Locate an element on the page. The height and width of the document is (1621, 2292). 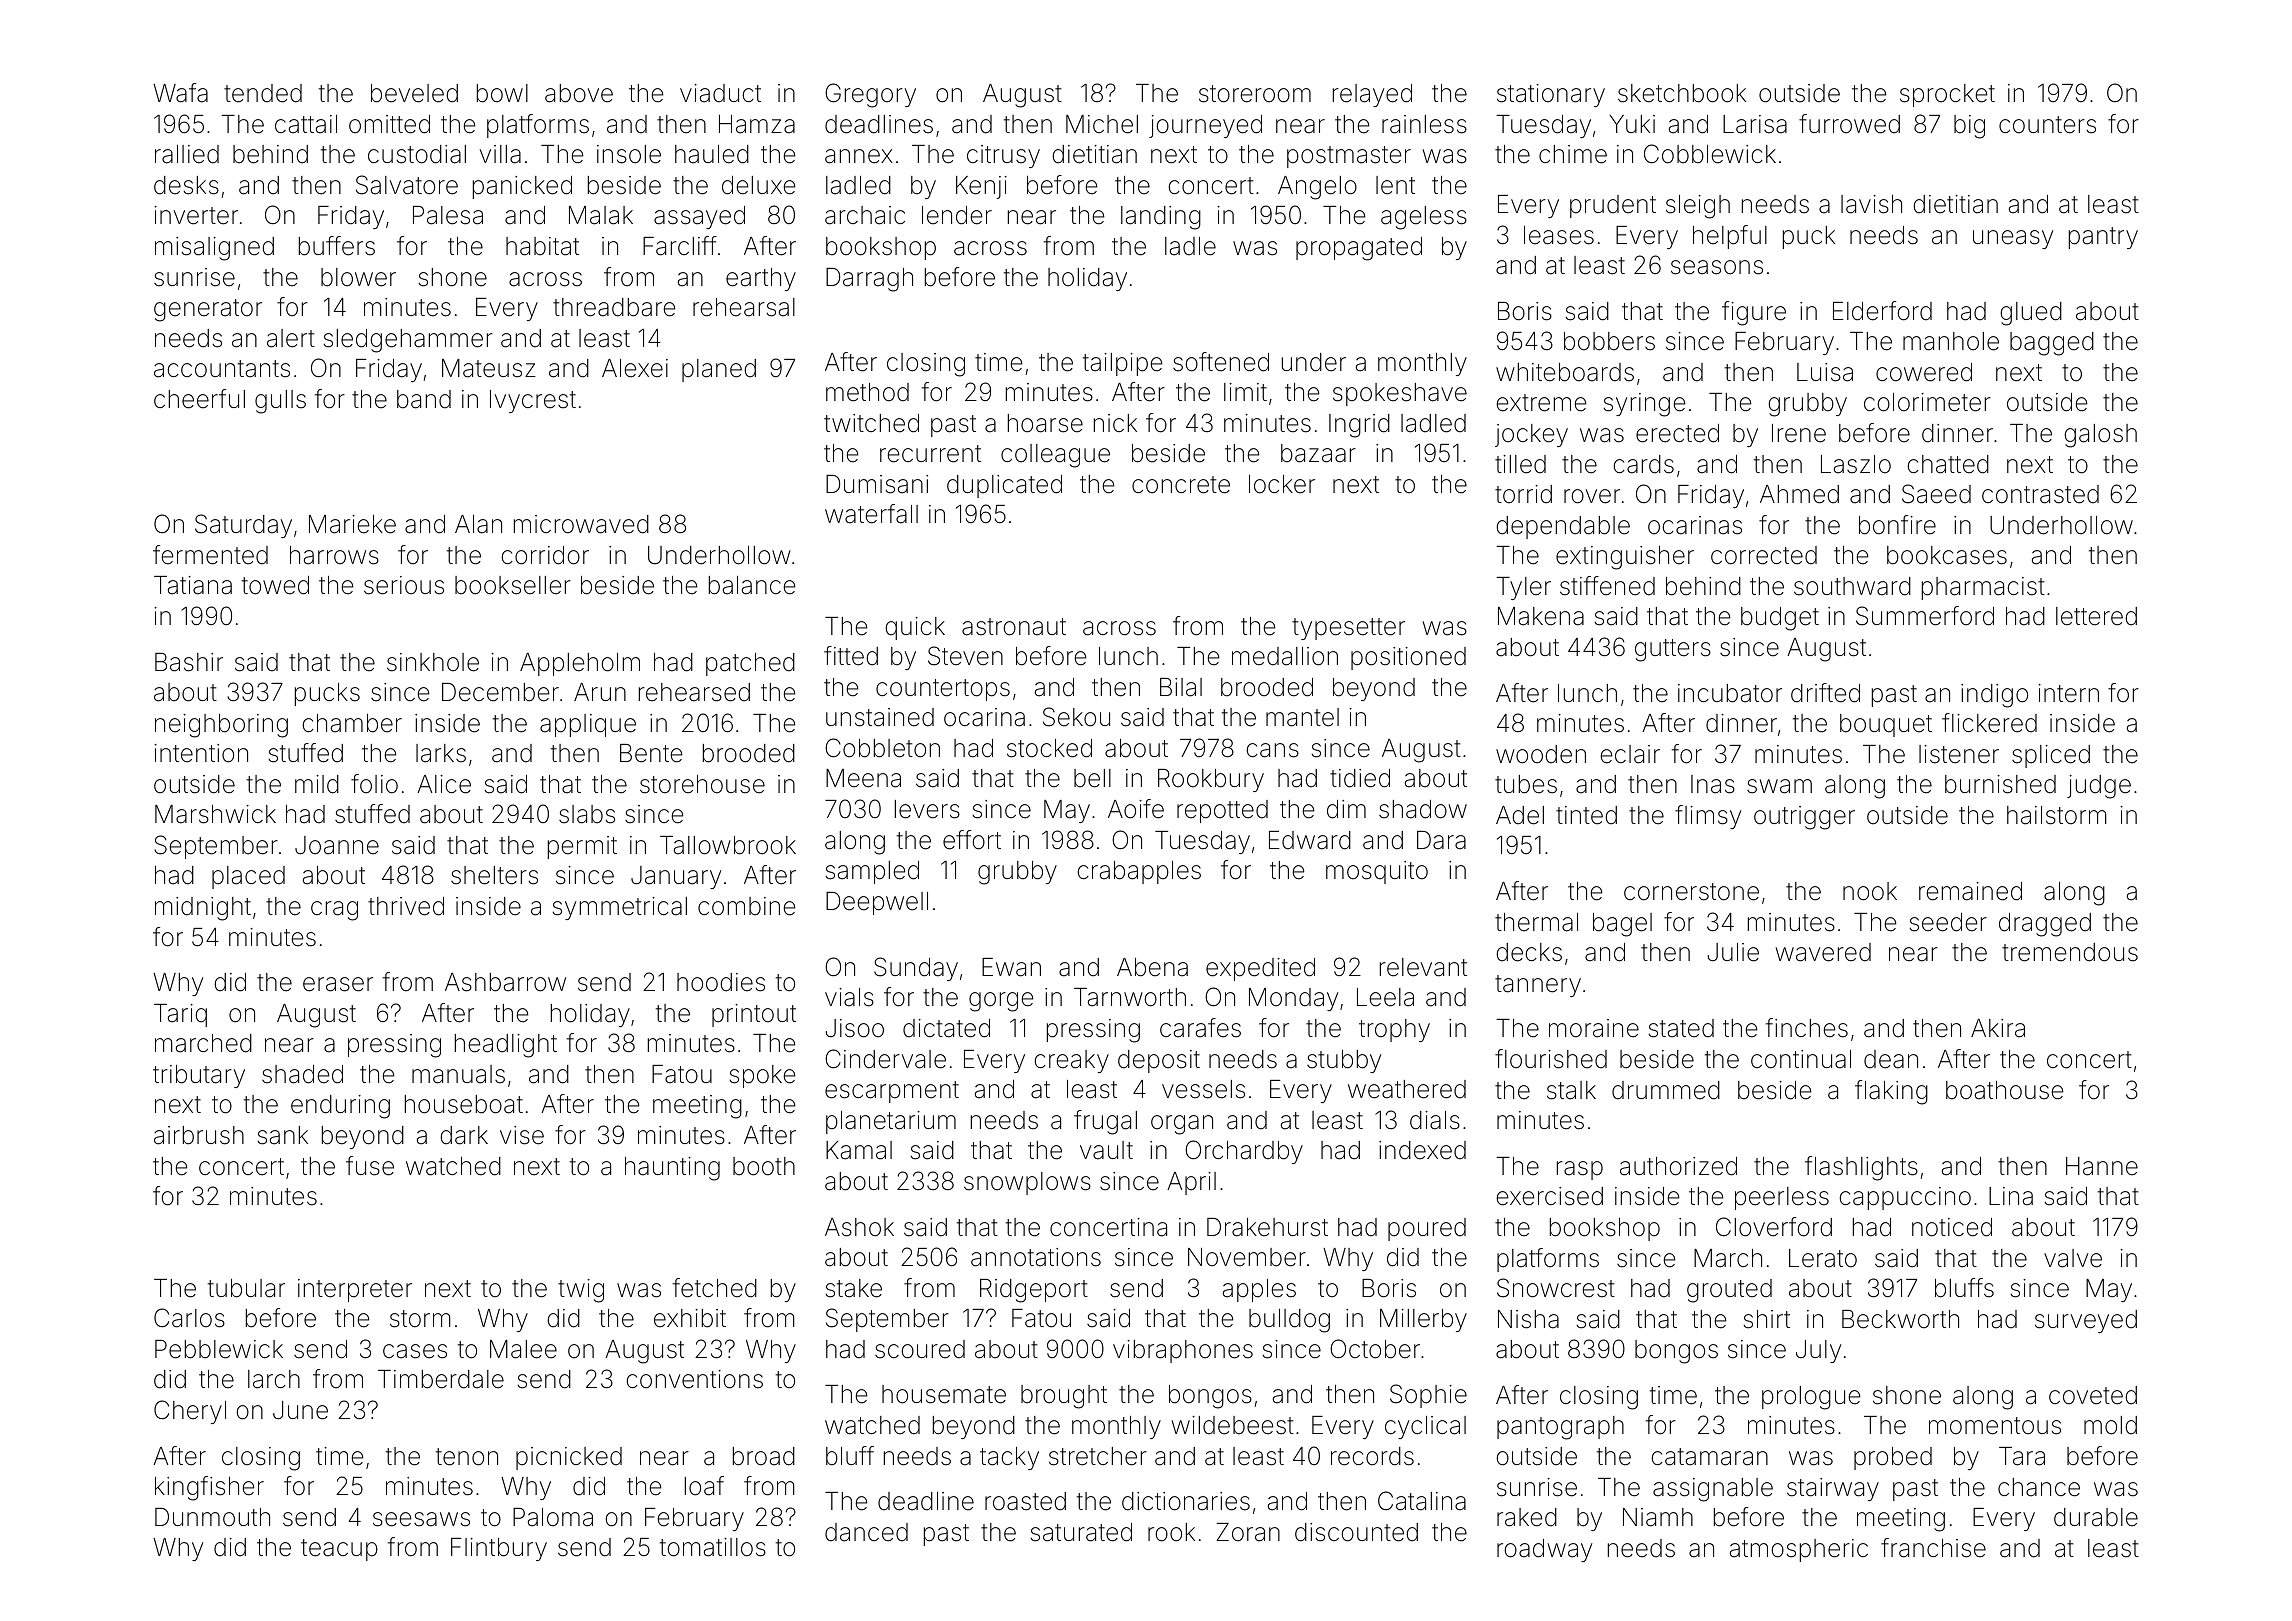
threadbare is located at coordinates (614, 307).
